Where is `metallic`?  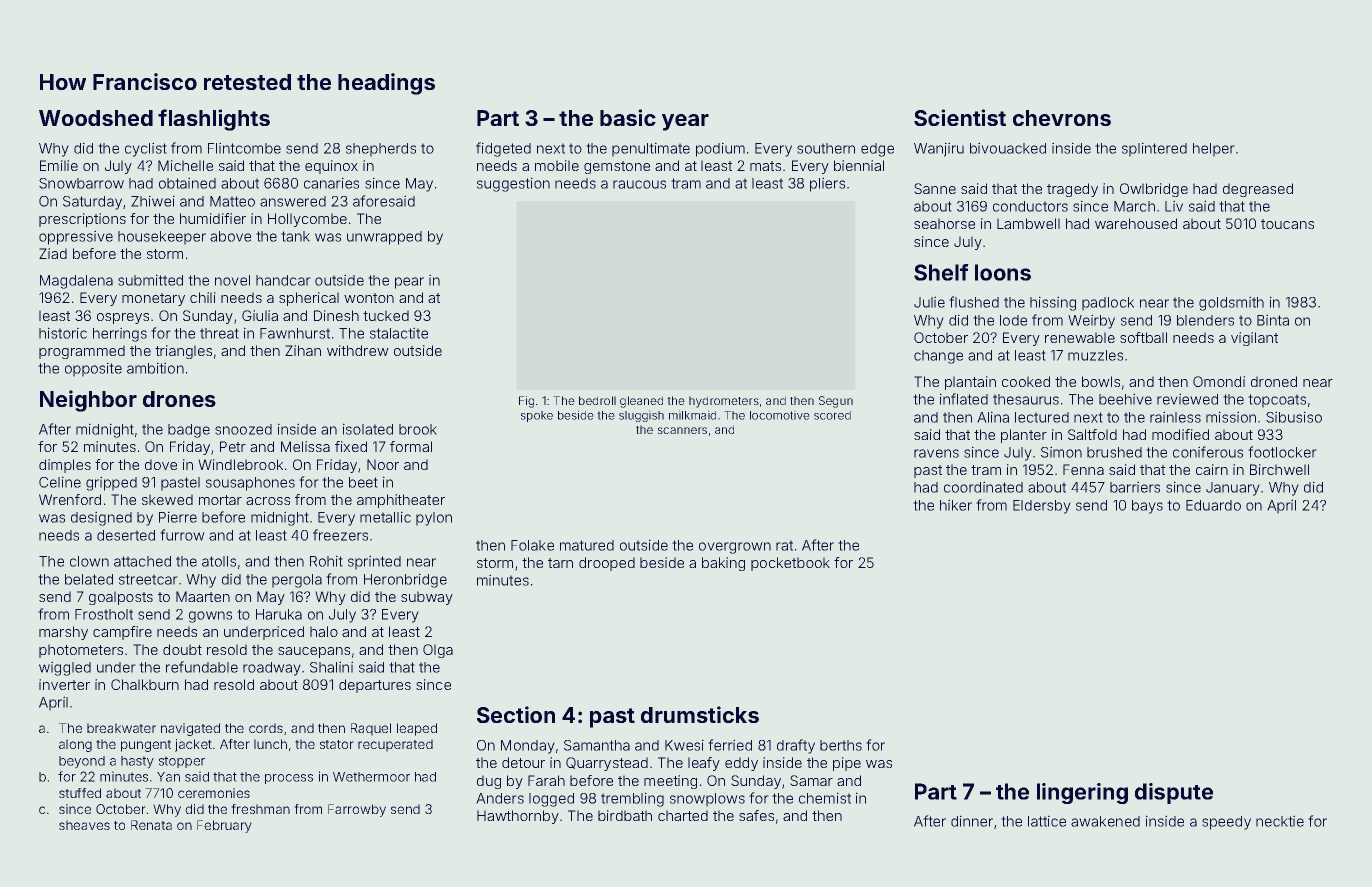
metallic is located at coordinates (385, 517).
